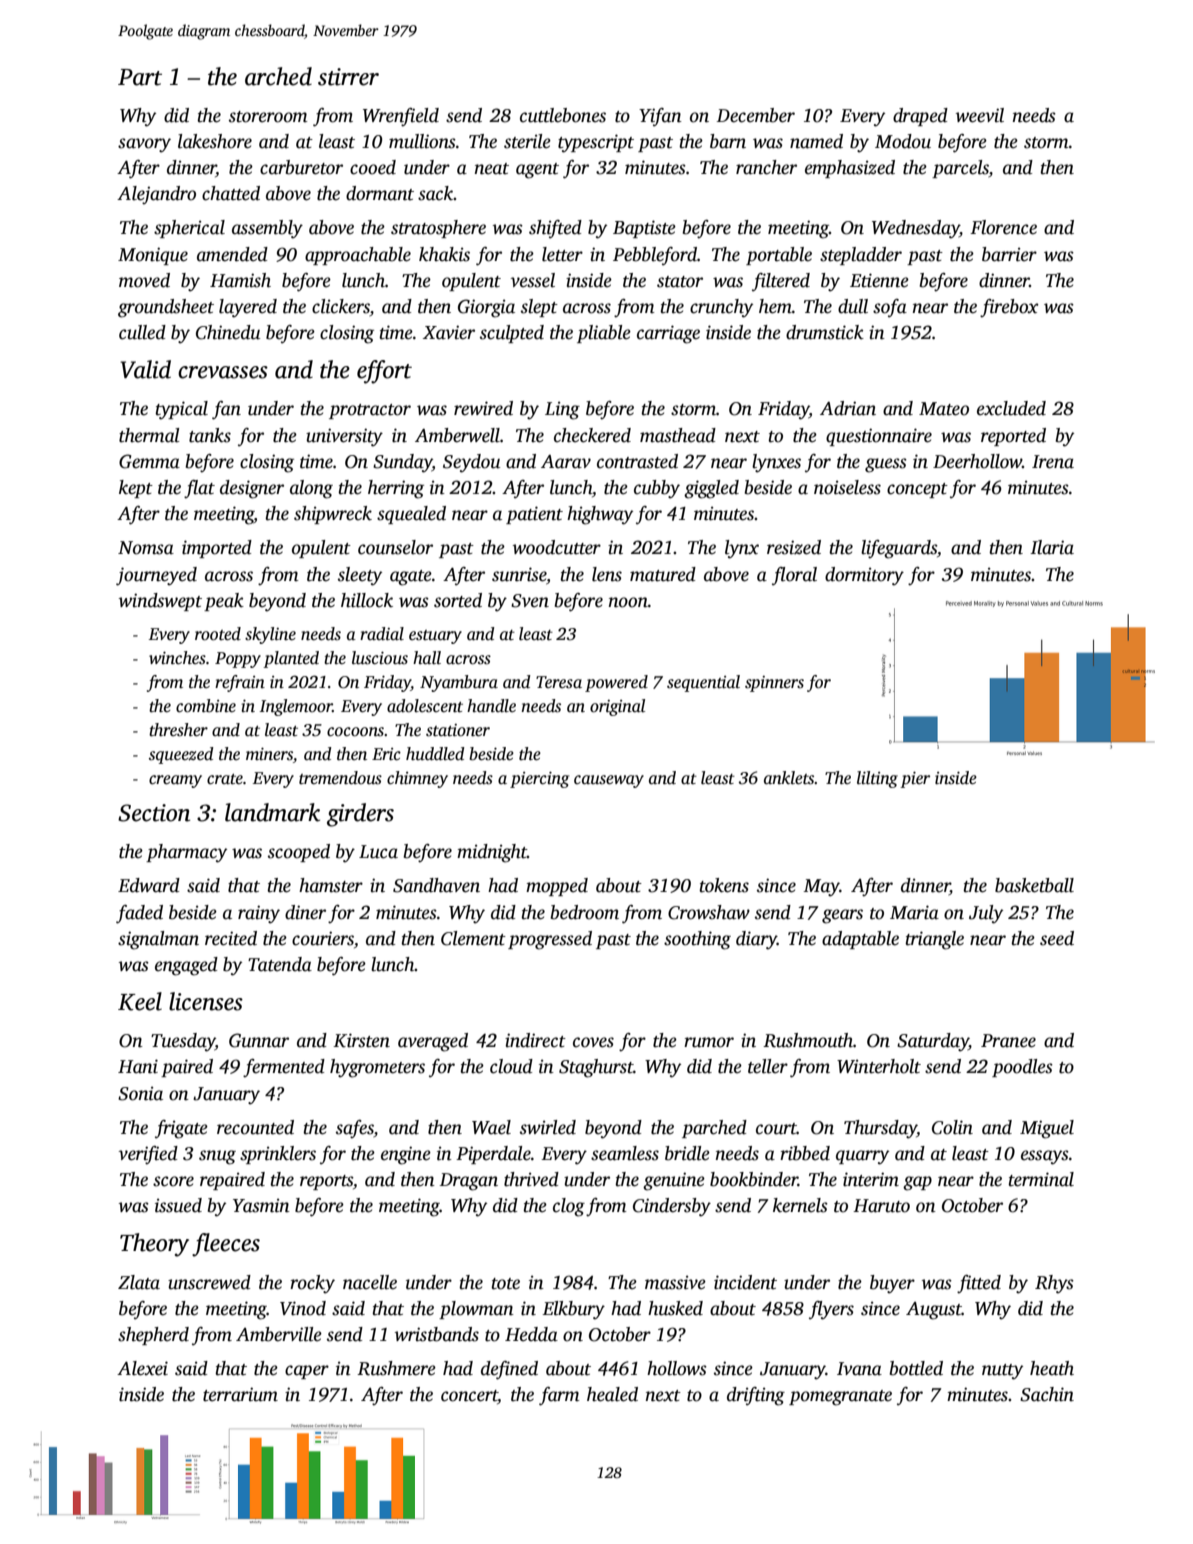 The image size is (1193, 1544). I want to click on midnight, so click(492, 853).
